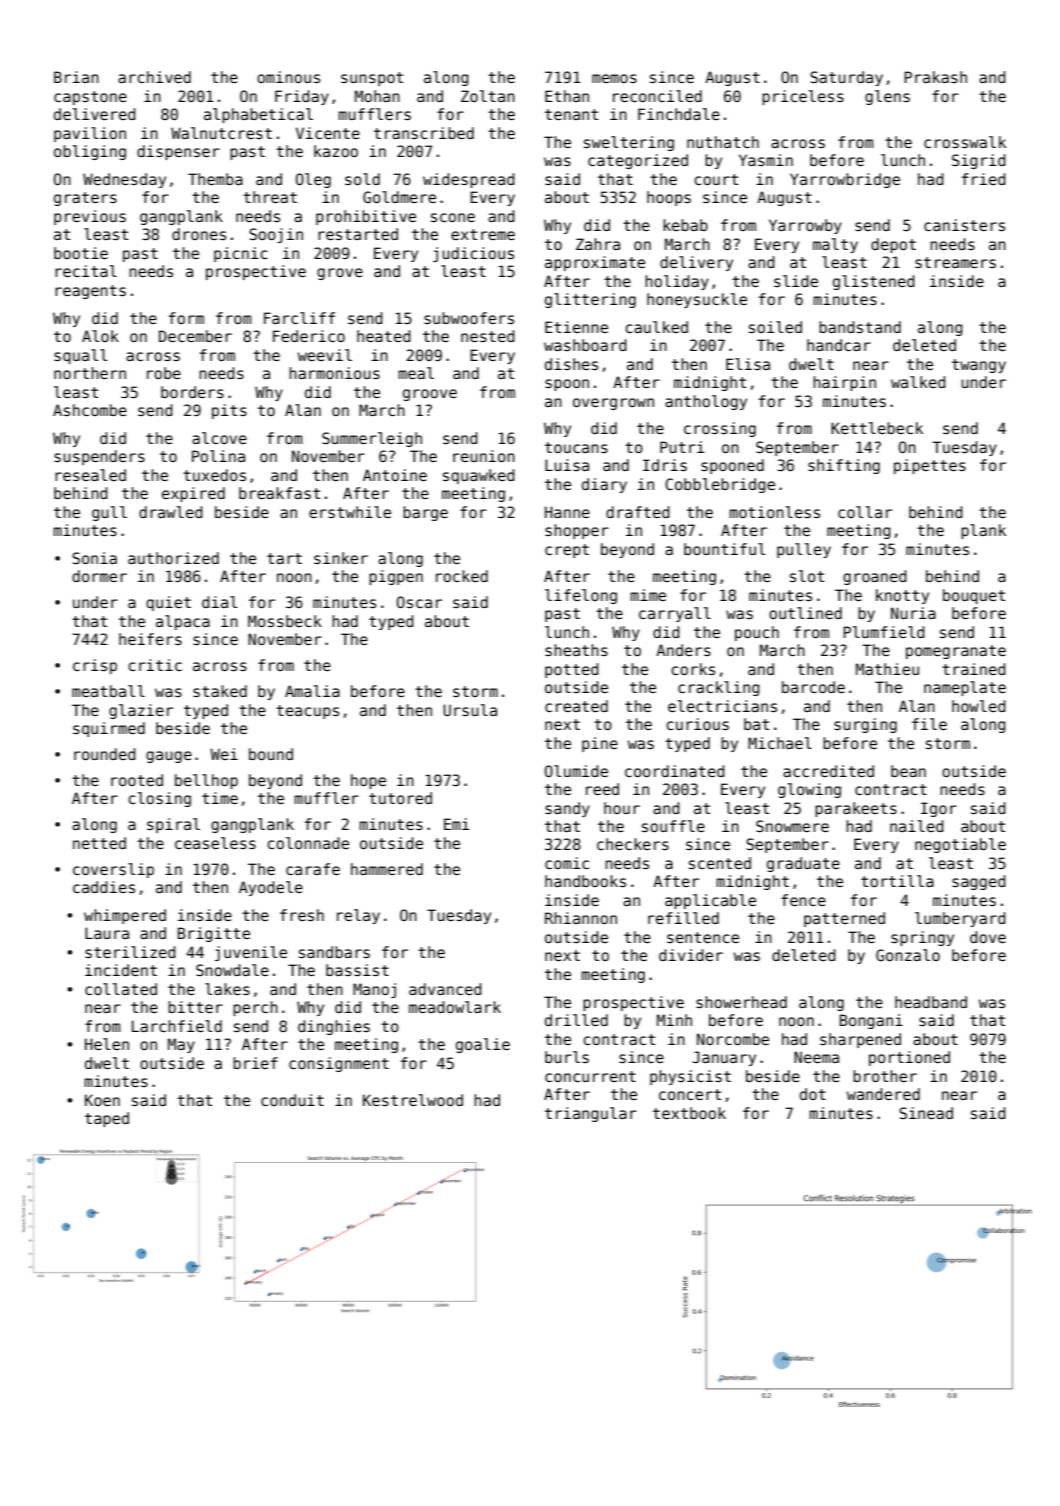 The width and height of the document is (1060, 1506). Describe the element at coordinates (340, 274) in the document. I see `grove` at that location.
